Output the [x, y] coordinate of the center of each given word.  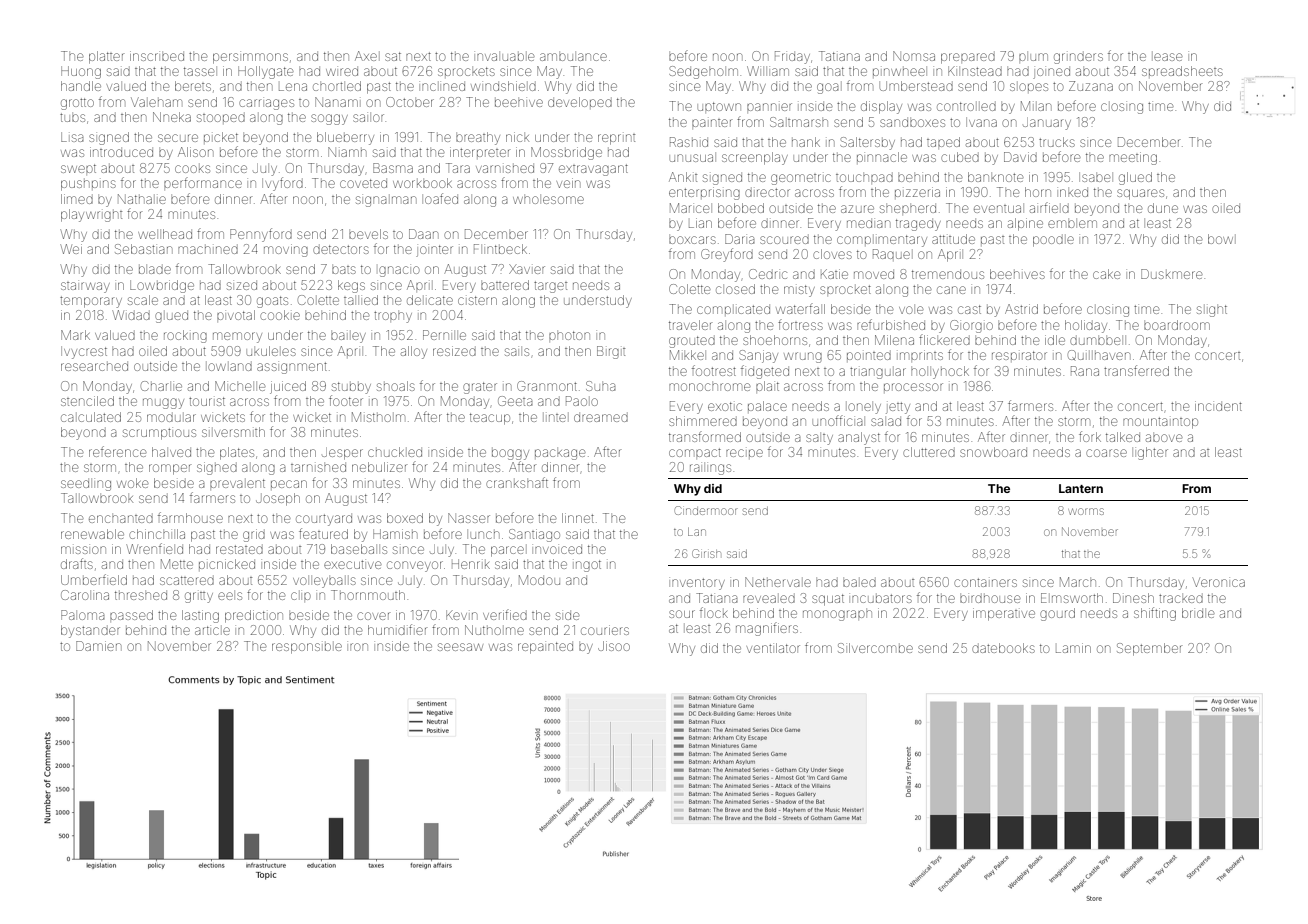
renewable [92, 534]
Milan [1036, 106]
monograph [837, 615]
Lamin [1073, 648]
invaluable [505, 57]
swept [78, 168]
